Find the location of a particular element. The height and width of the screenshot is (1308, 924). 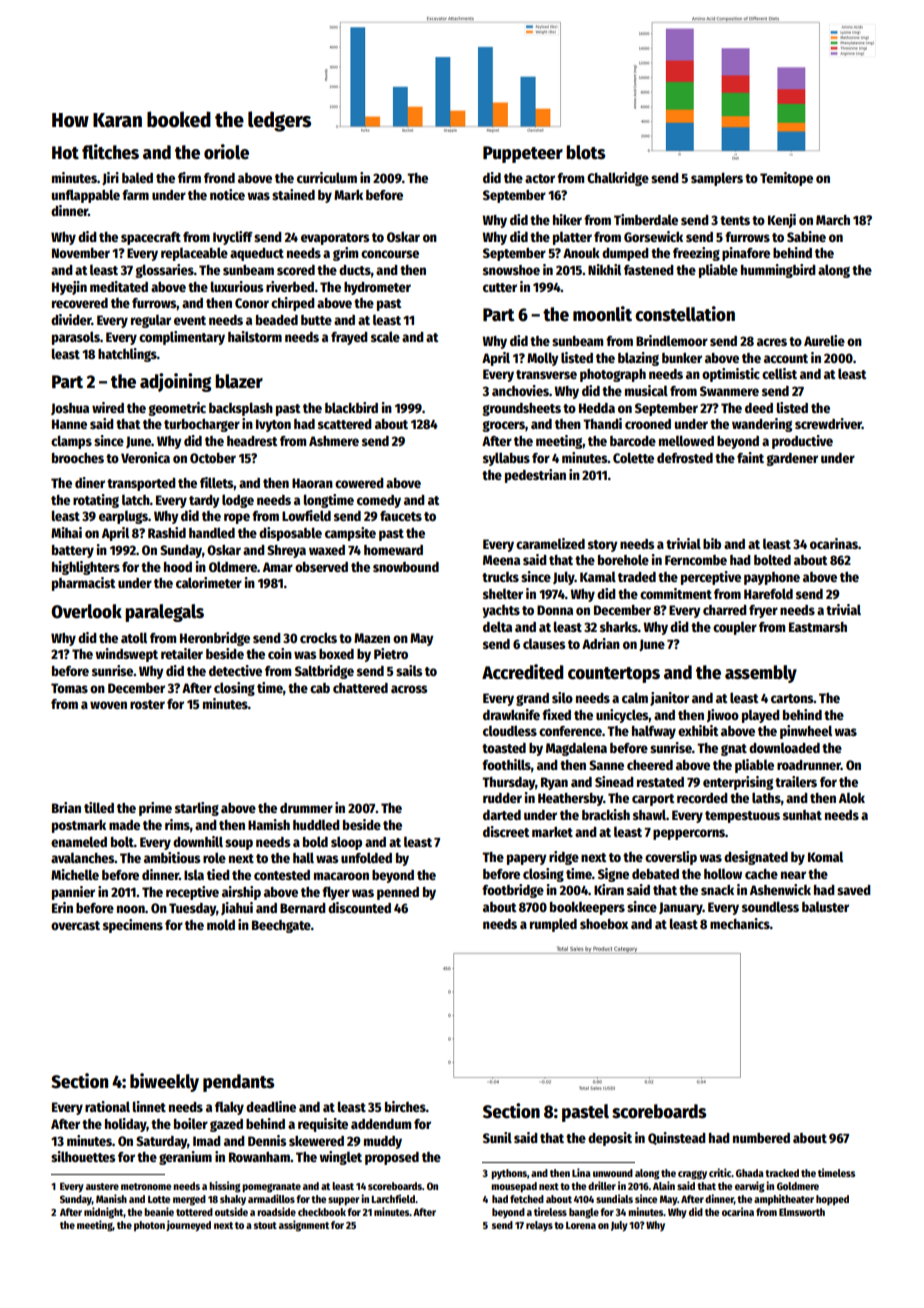

pinafore is located at coordinates (746, 254).
